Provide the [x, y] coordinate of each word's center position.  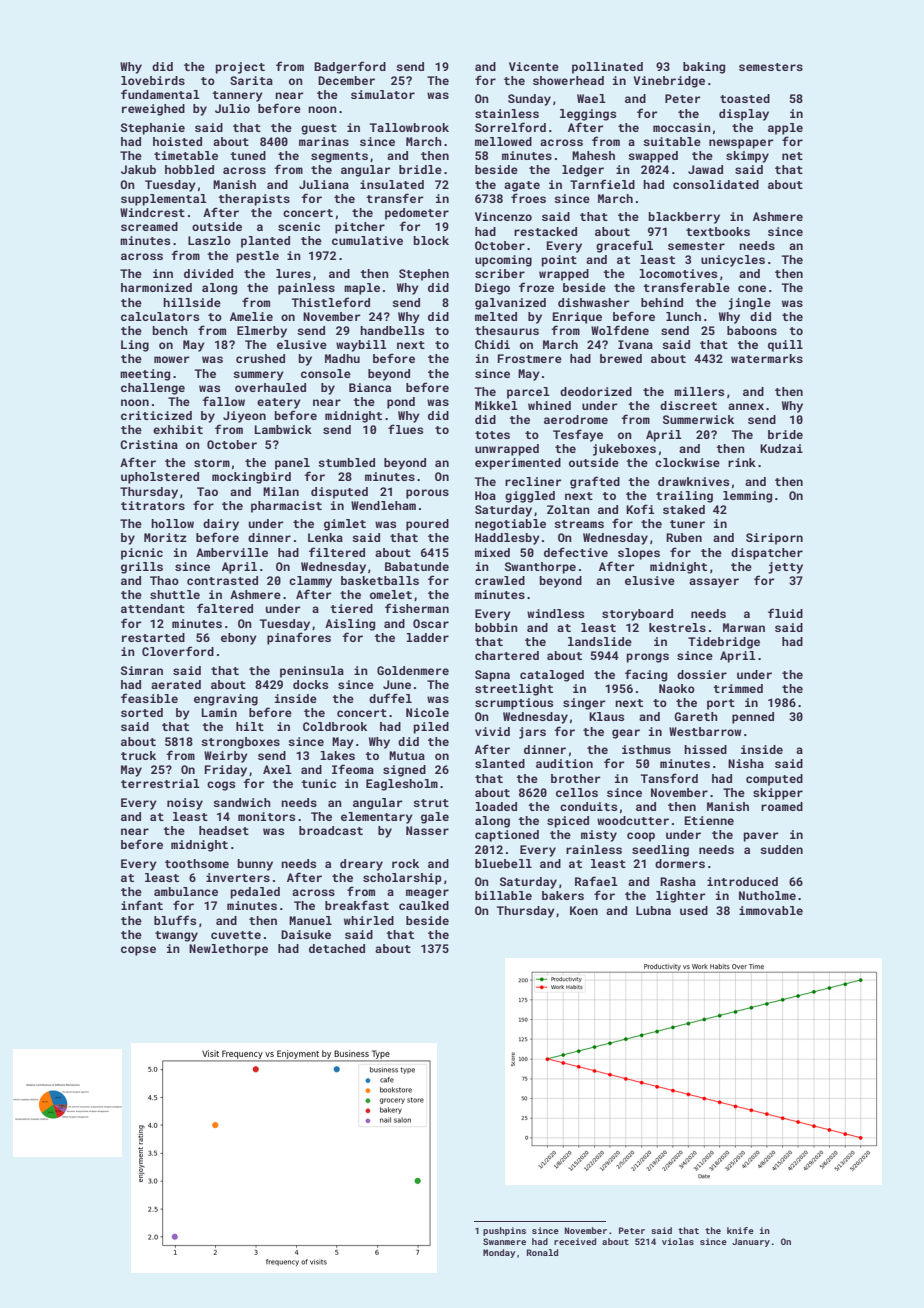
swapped [653, 157]
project [240, 68]
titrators [153, 505]
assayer [714, 583]
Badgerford [350, 67]
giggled [530, 497]
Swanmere [504, 1241]
